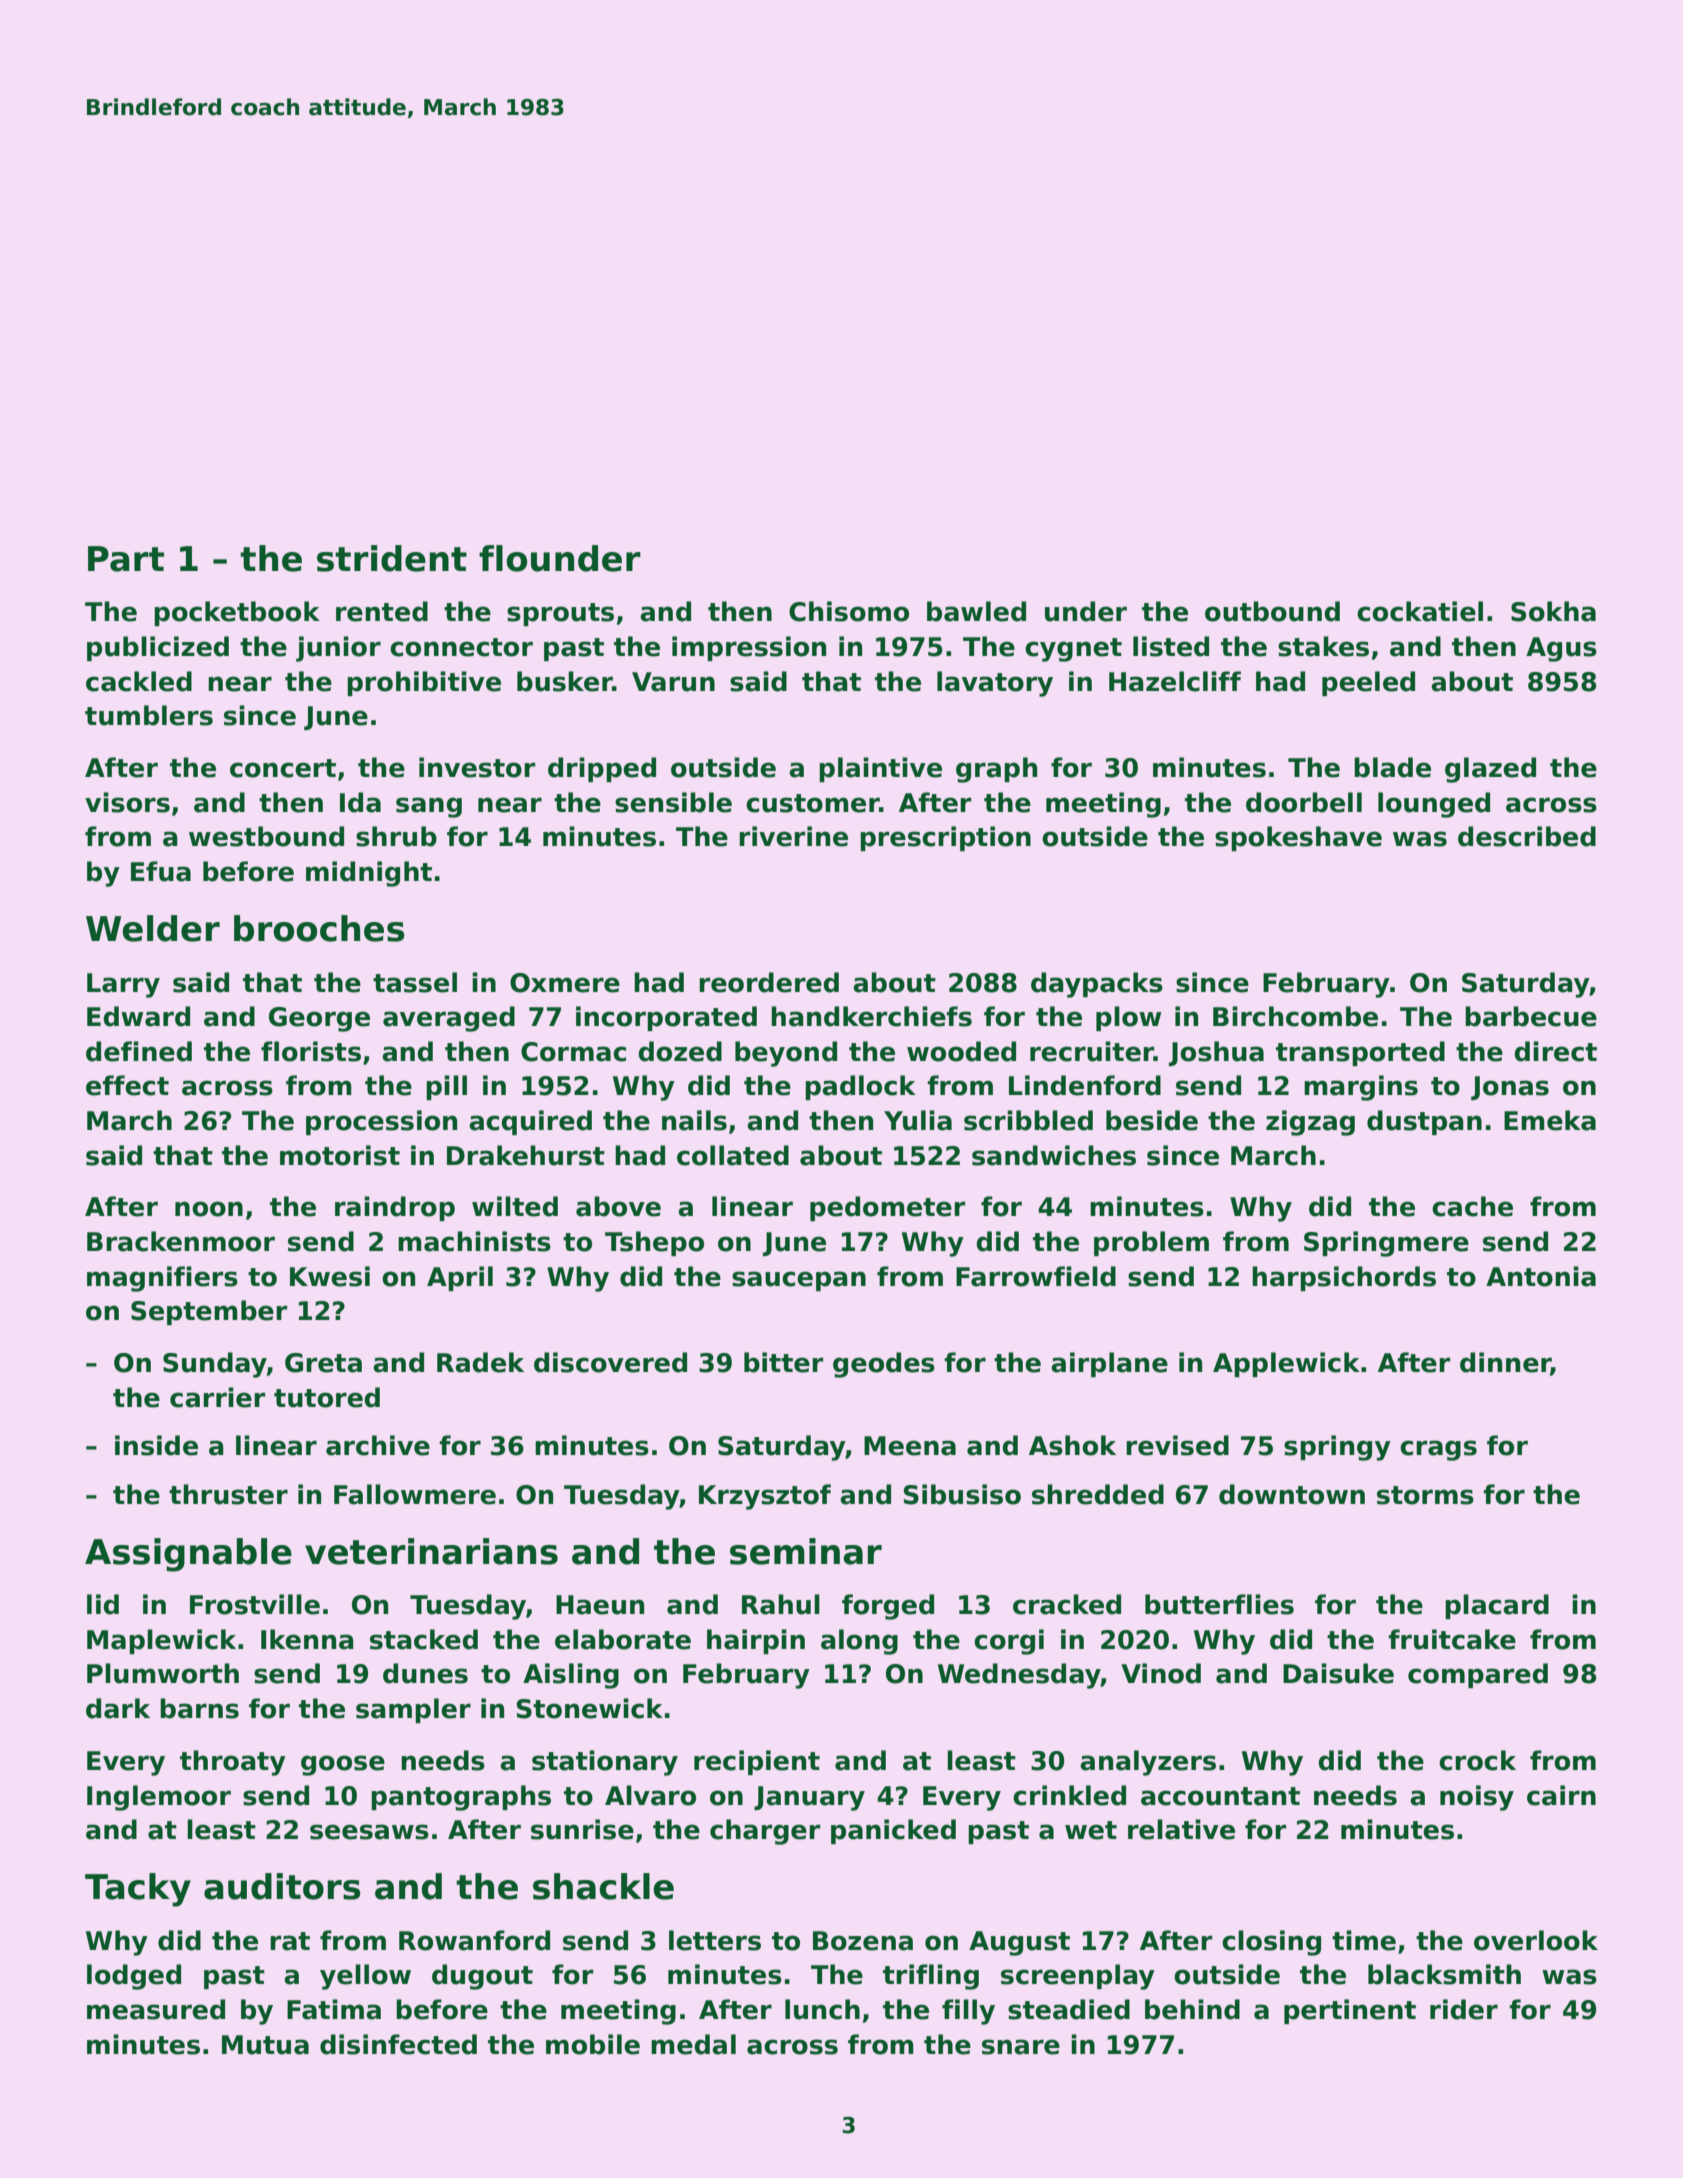 This page has height=2178, width=1683. What do you see at coordinates (1286, 1364) in the page?
I see `Applewick` at bounding box center [1286, 1364].
